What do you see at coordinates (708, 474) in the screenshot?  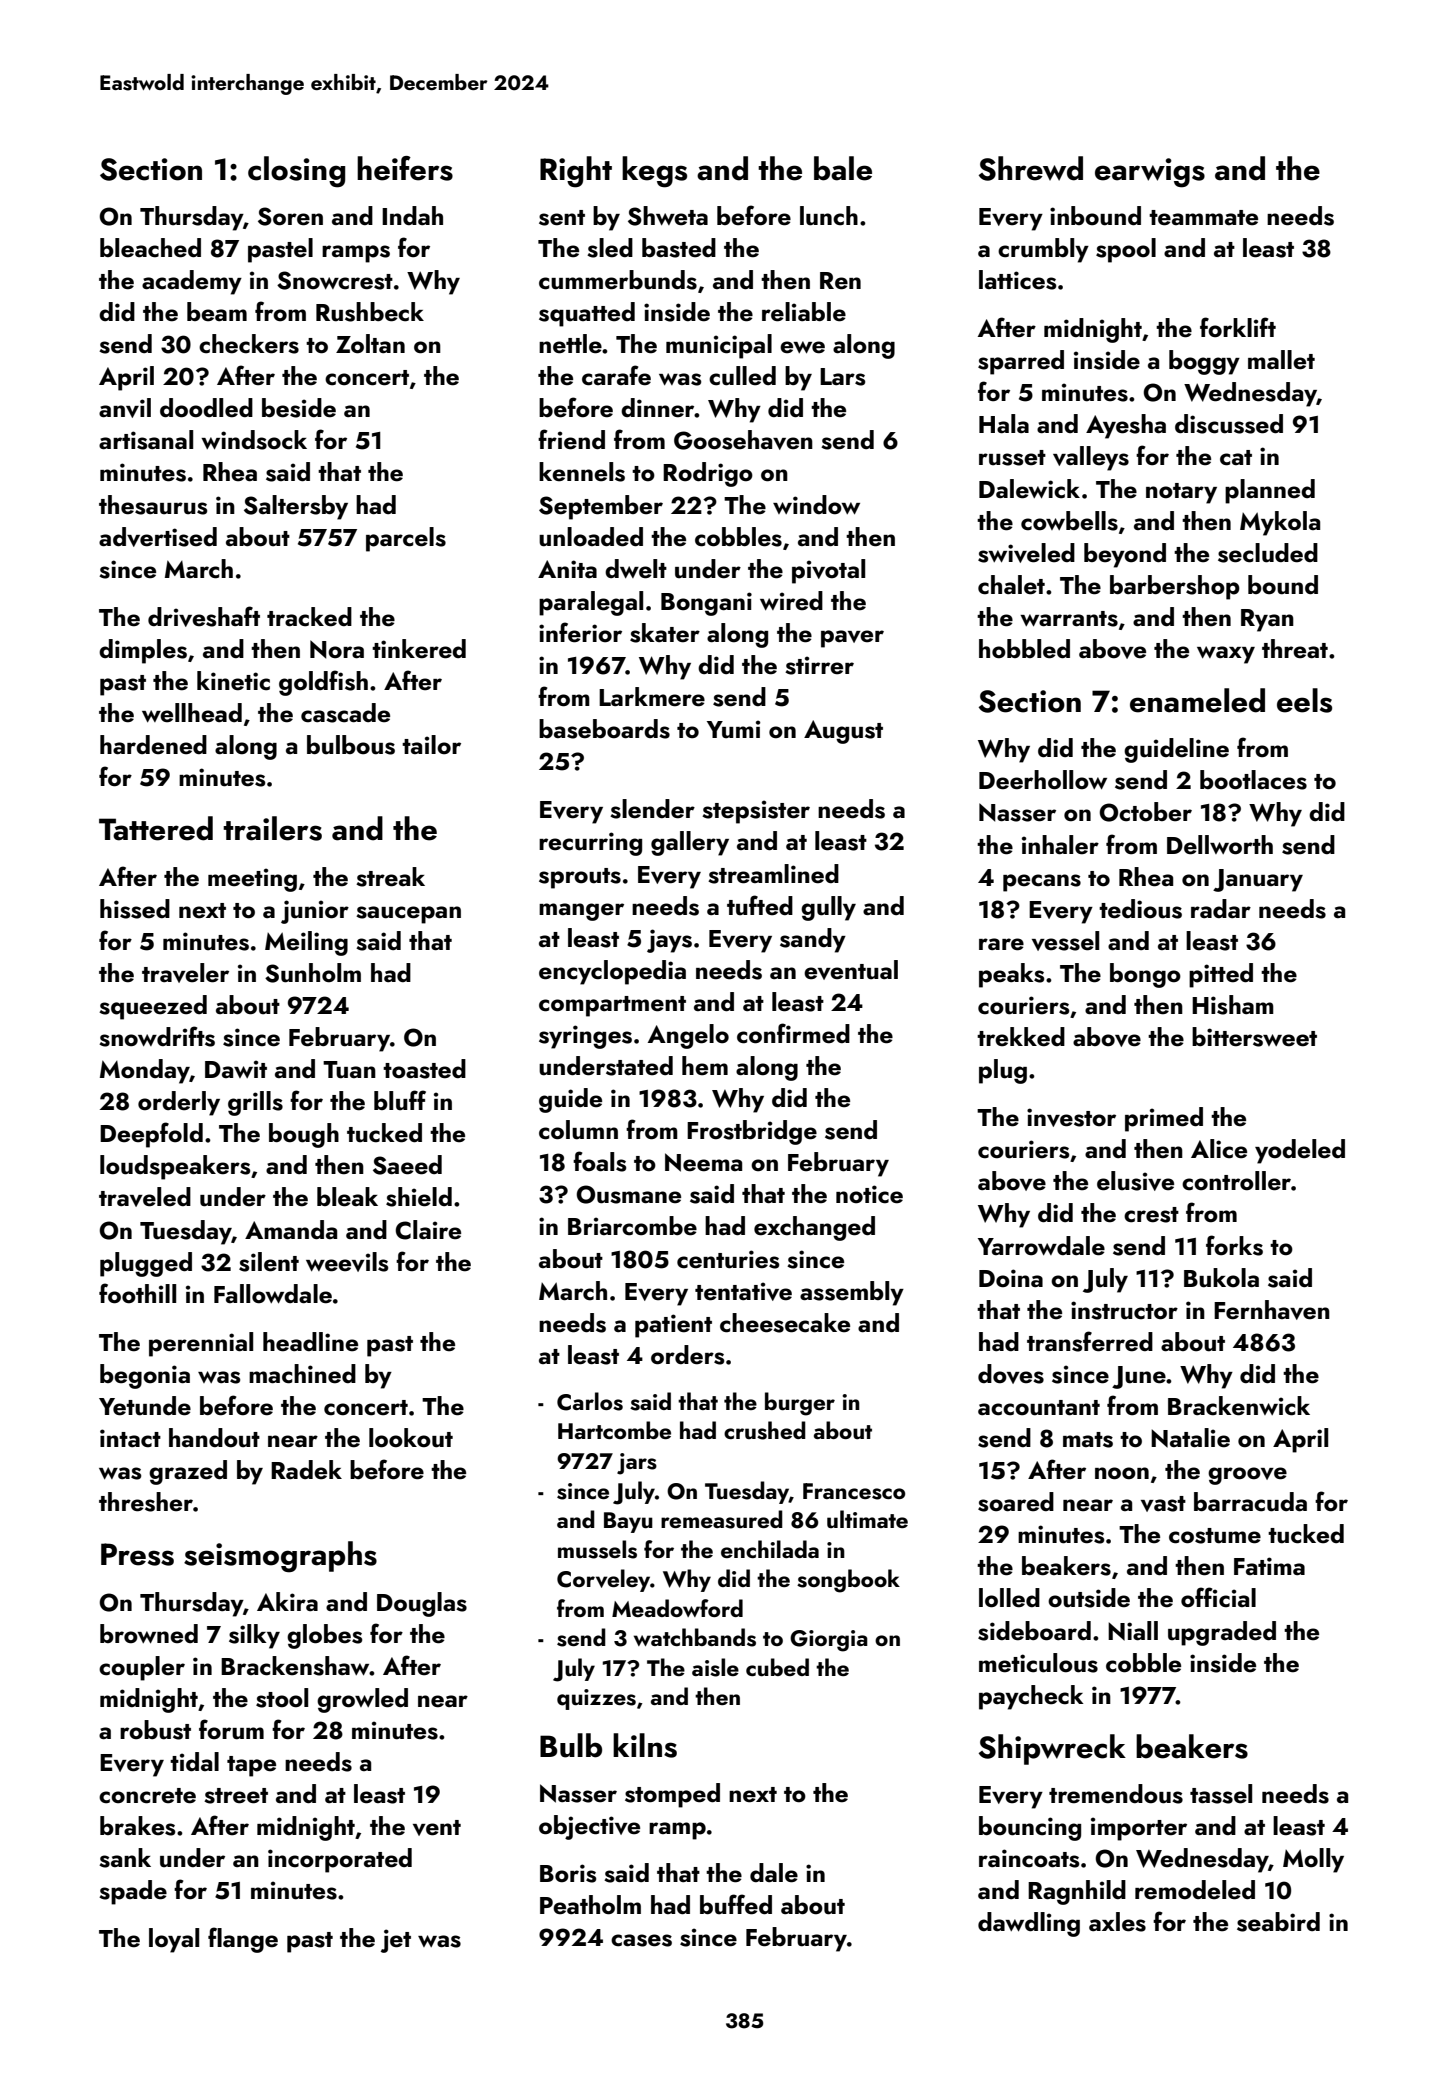 I see `Rodrigo` at bounding box center [708, 474].
